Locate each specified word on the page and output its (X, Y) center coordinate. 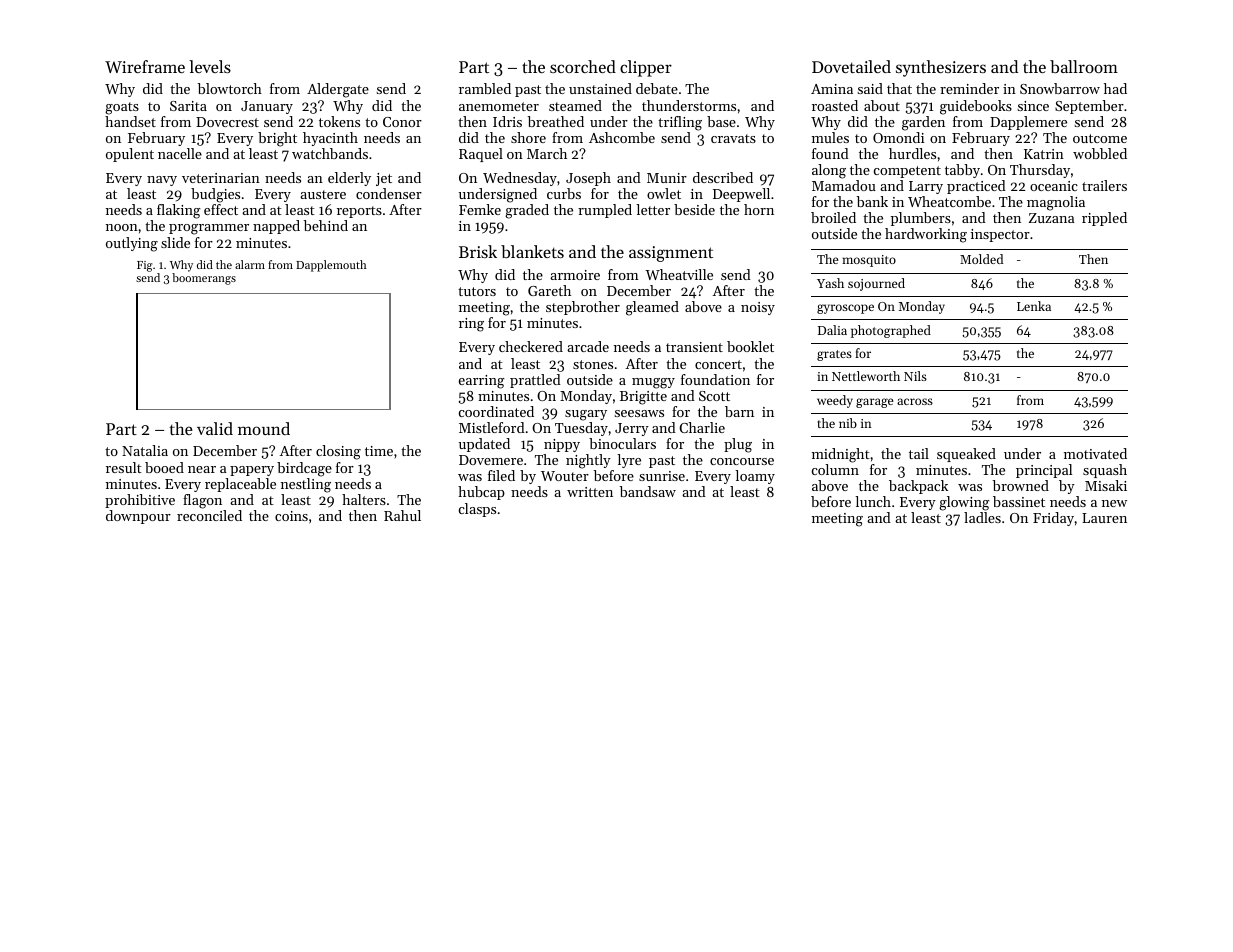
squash (1105, 471)
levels (210, 66)
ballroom (1084, 66)
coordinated (496, 411)
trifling (680, 123)
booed (164, 467)
